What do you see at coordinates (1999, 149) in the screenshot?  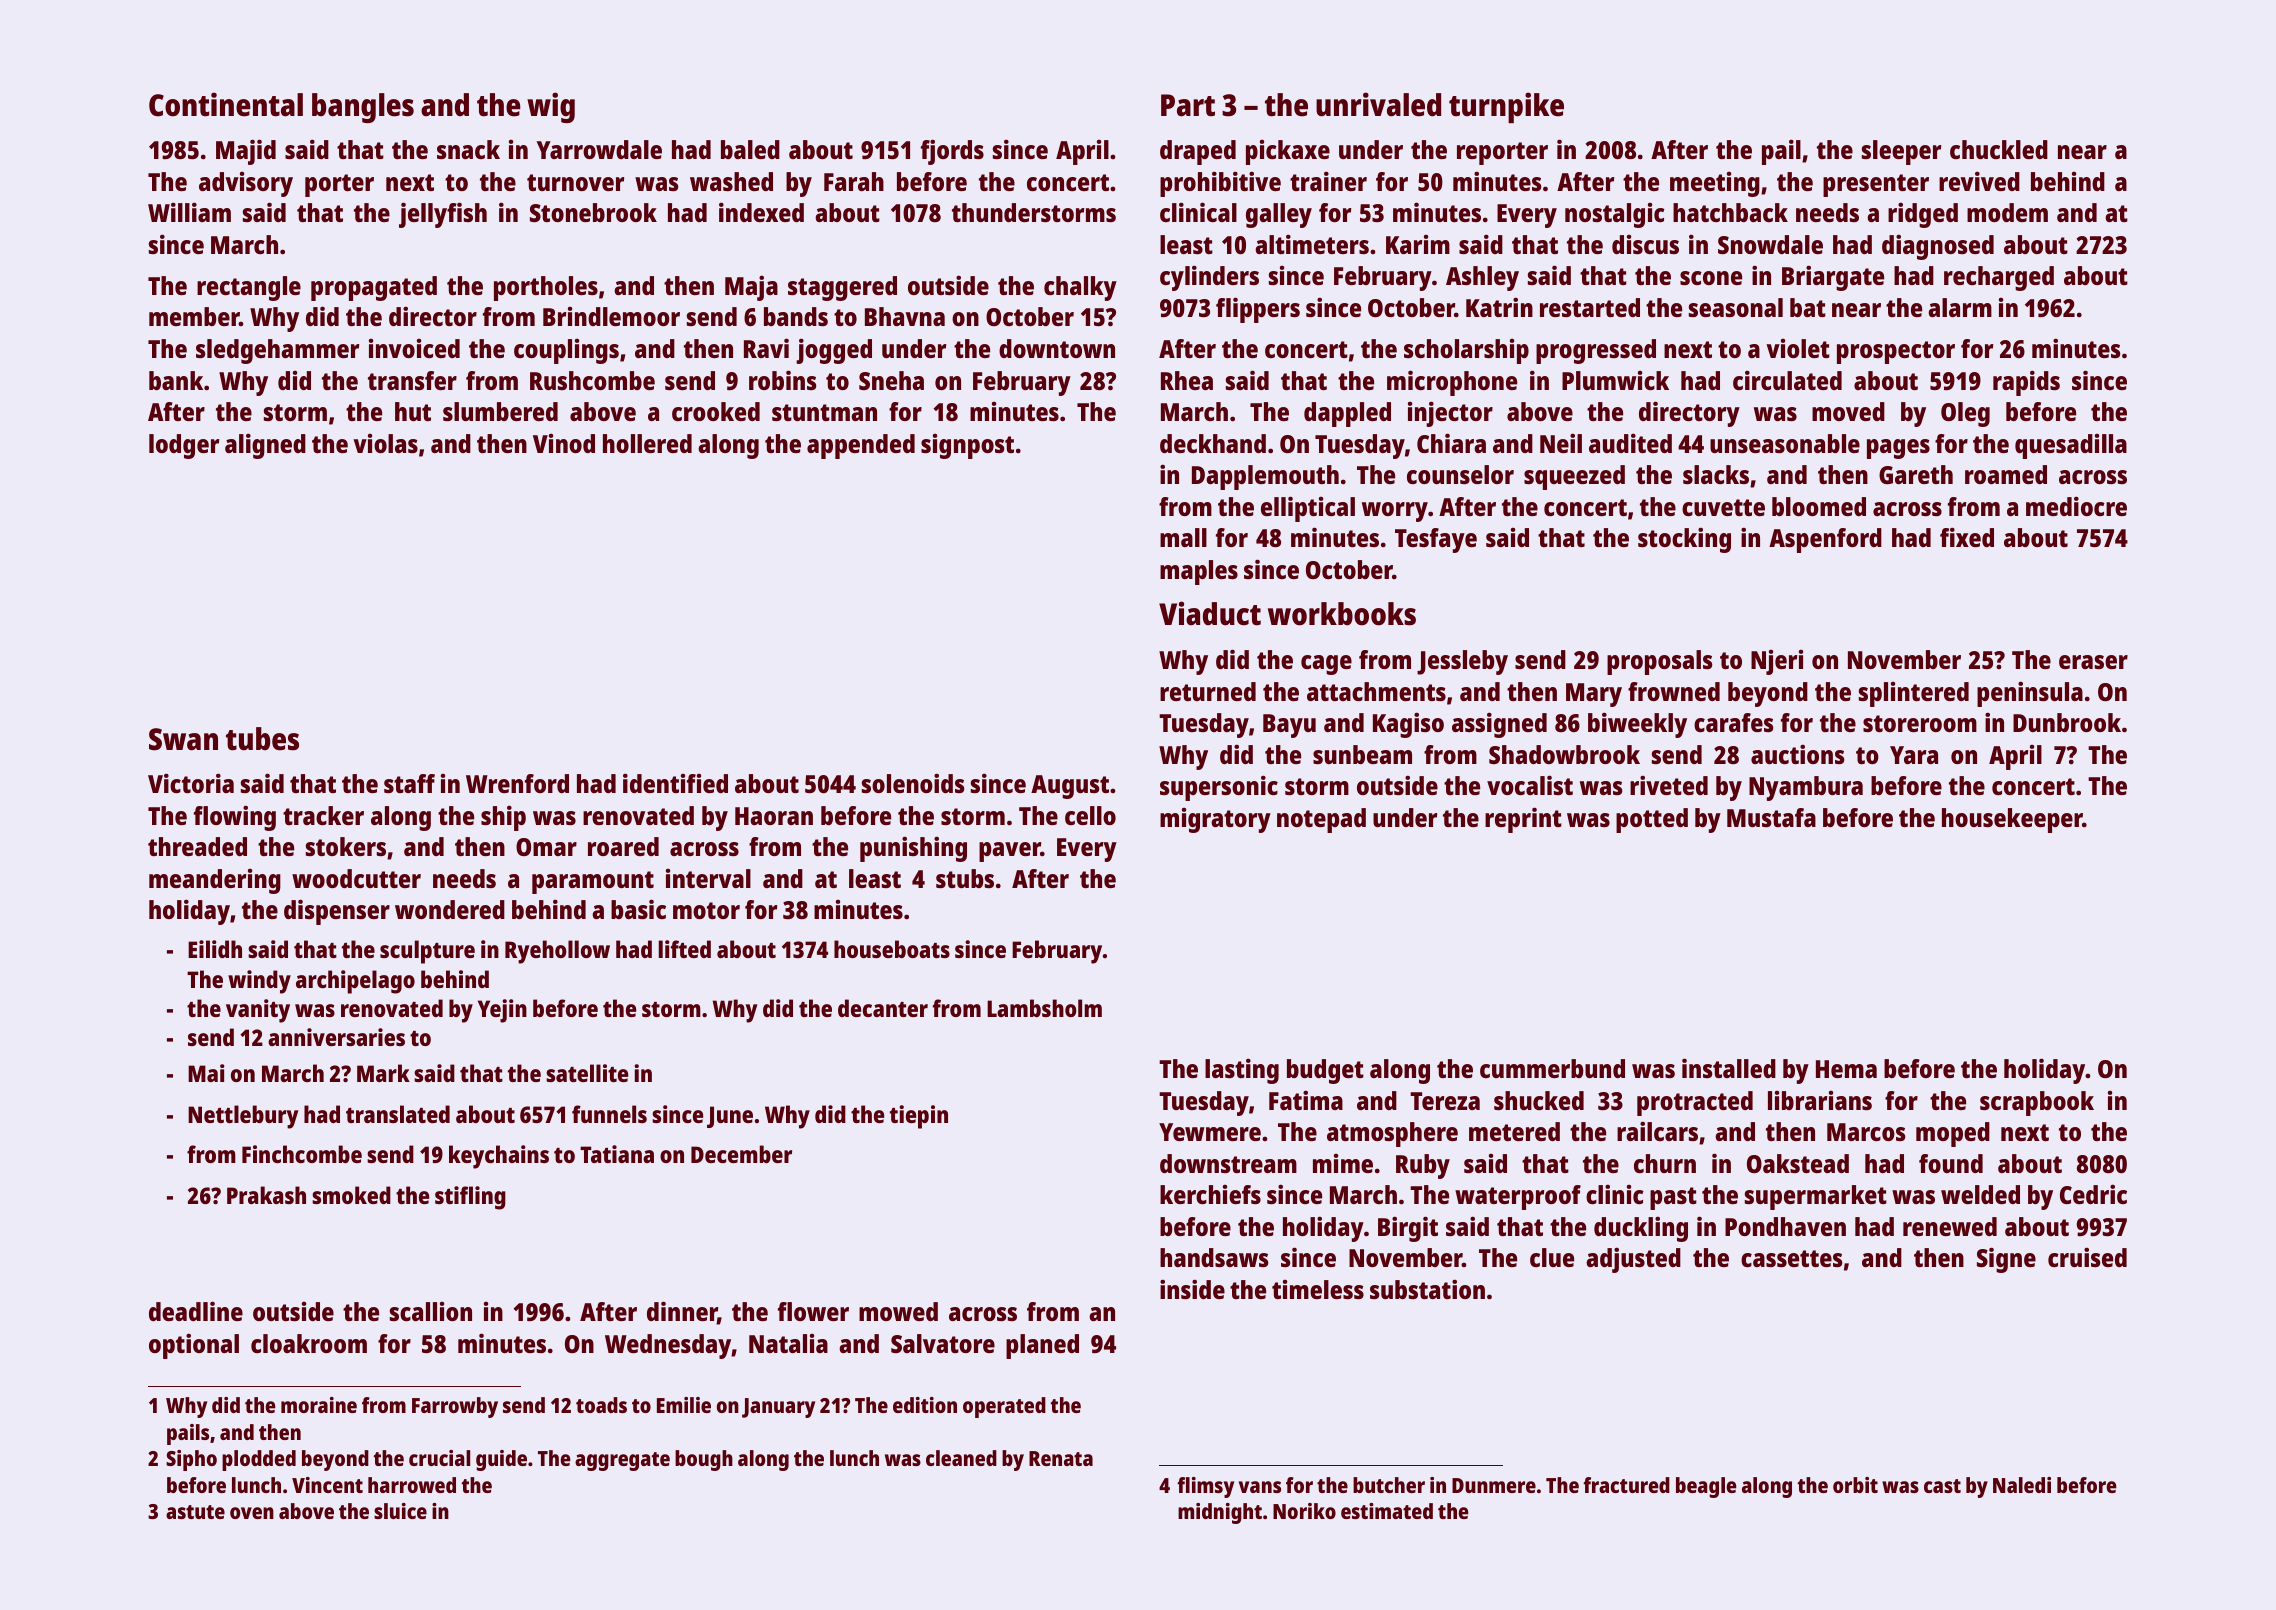 I see `chuckled` at bounding box center [1999, 149].
